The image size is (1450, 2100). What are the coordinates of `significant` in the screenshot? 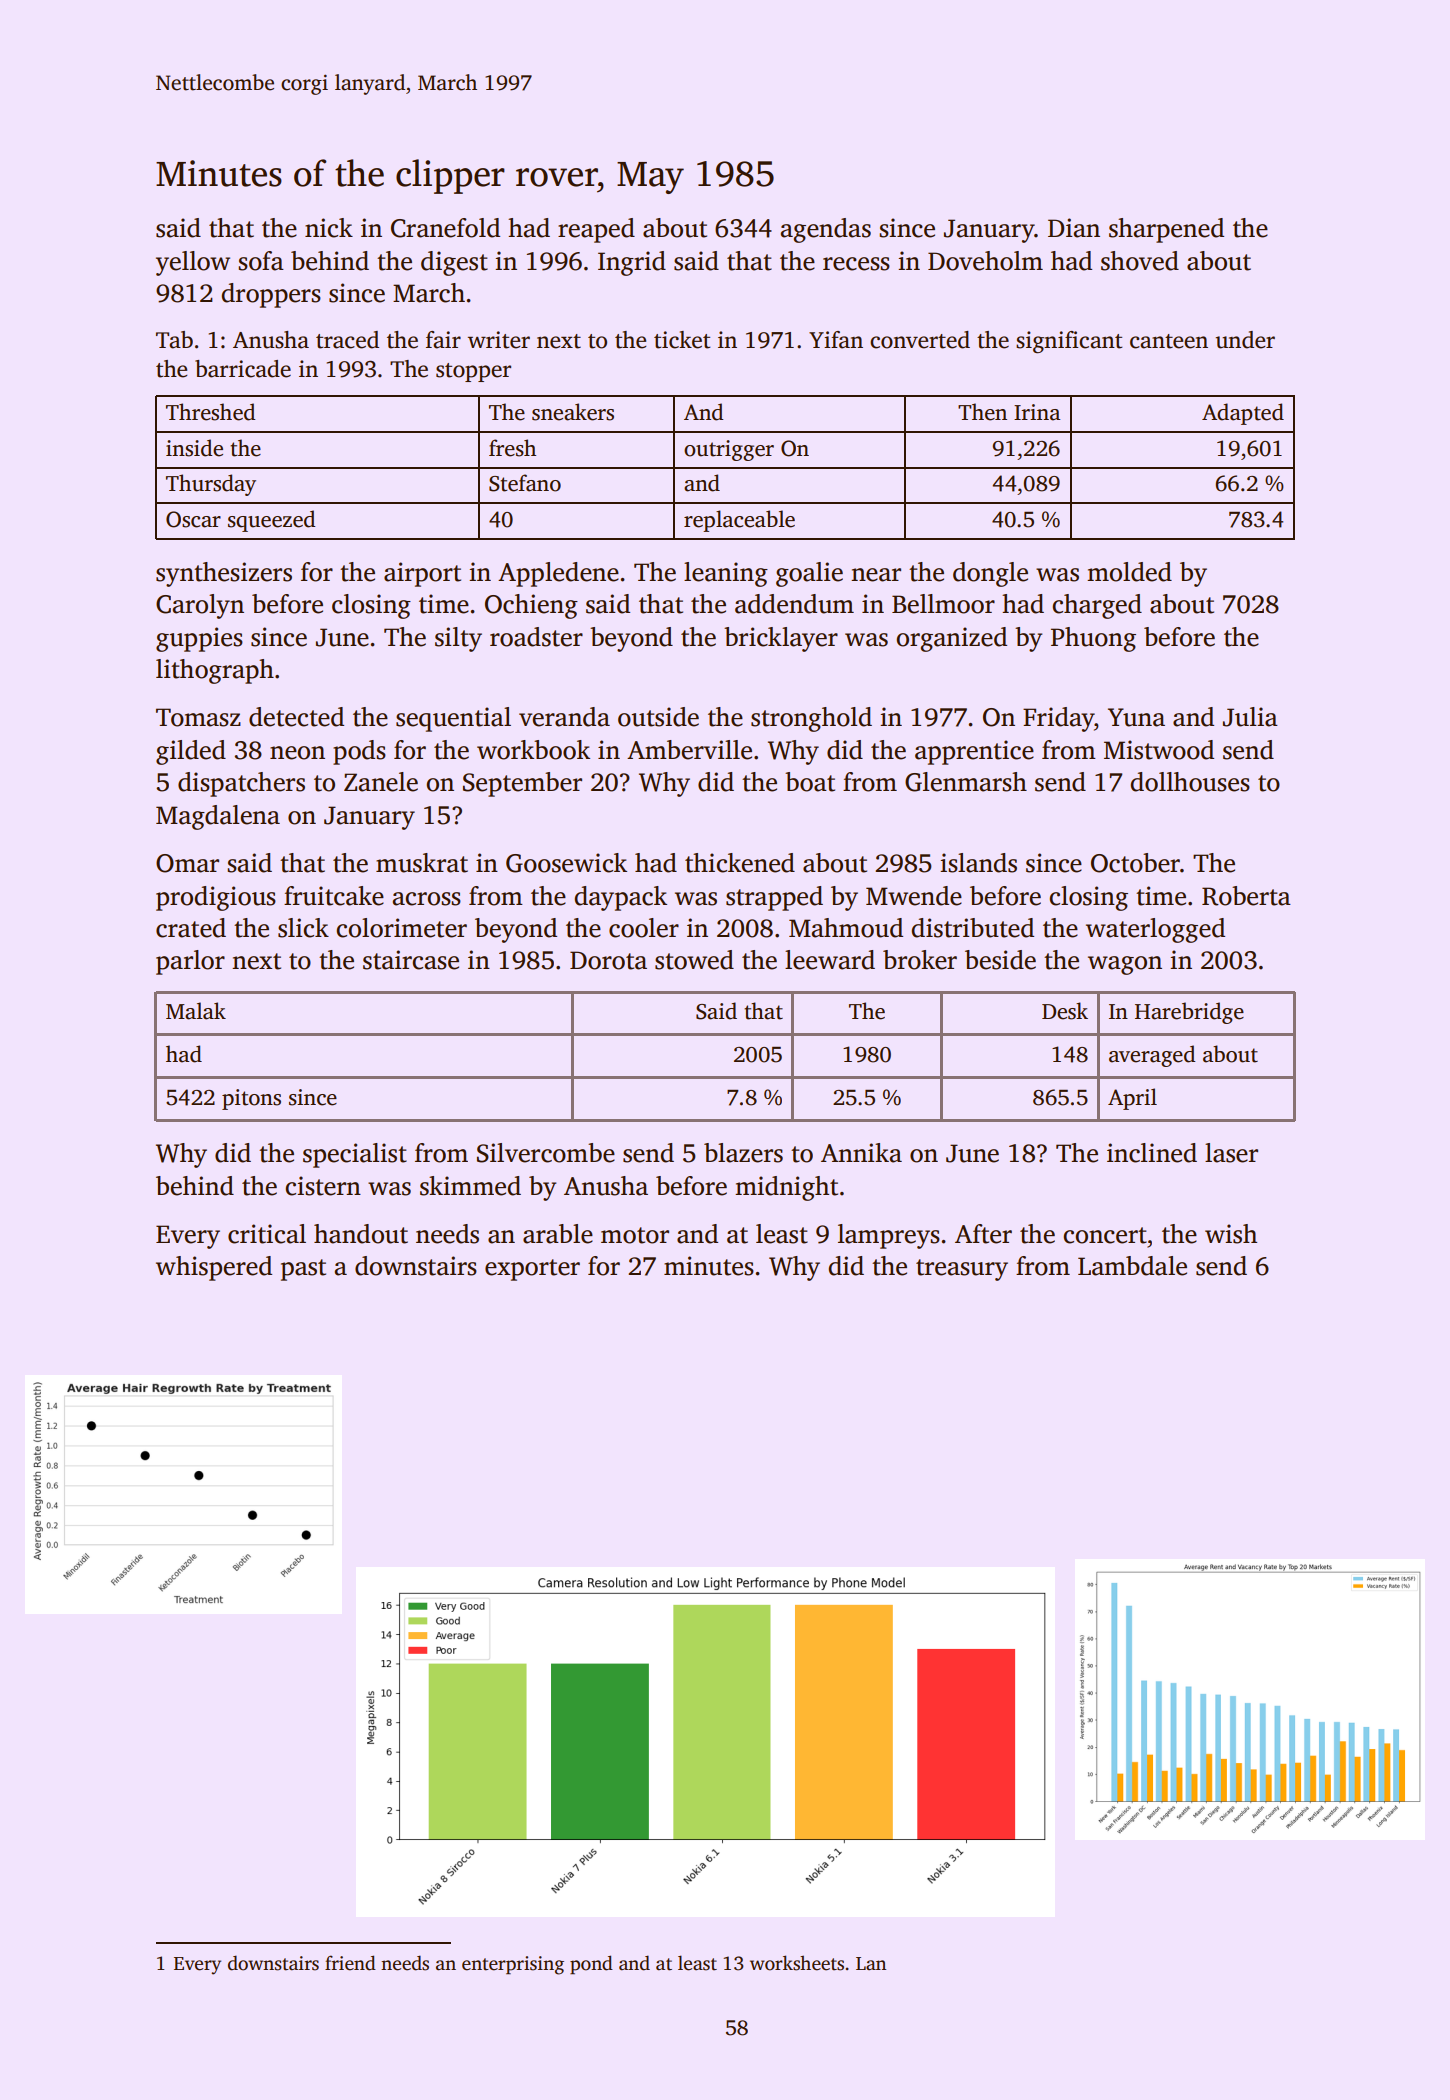 It's located at (1069, 342).
